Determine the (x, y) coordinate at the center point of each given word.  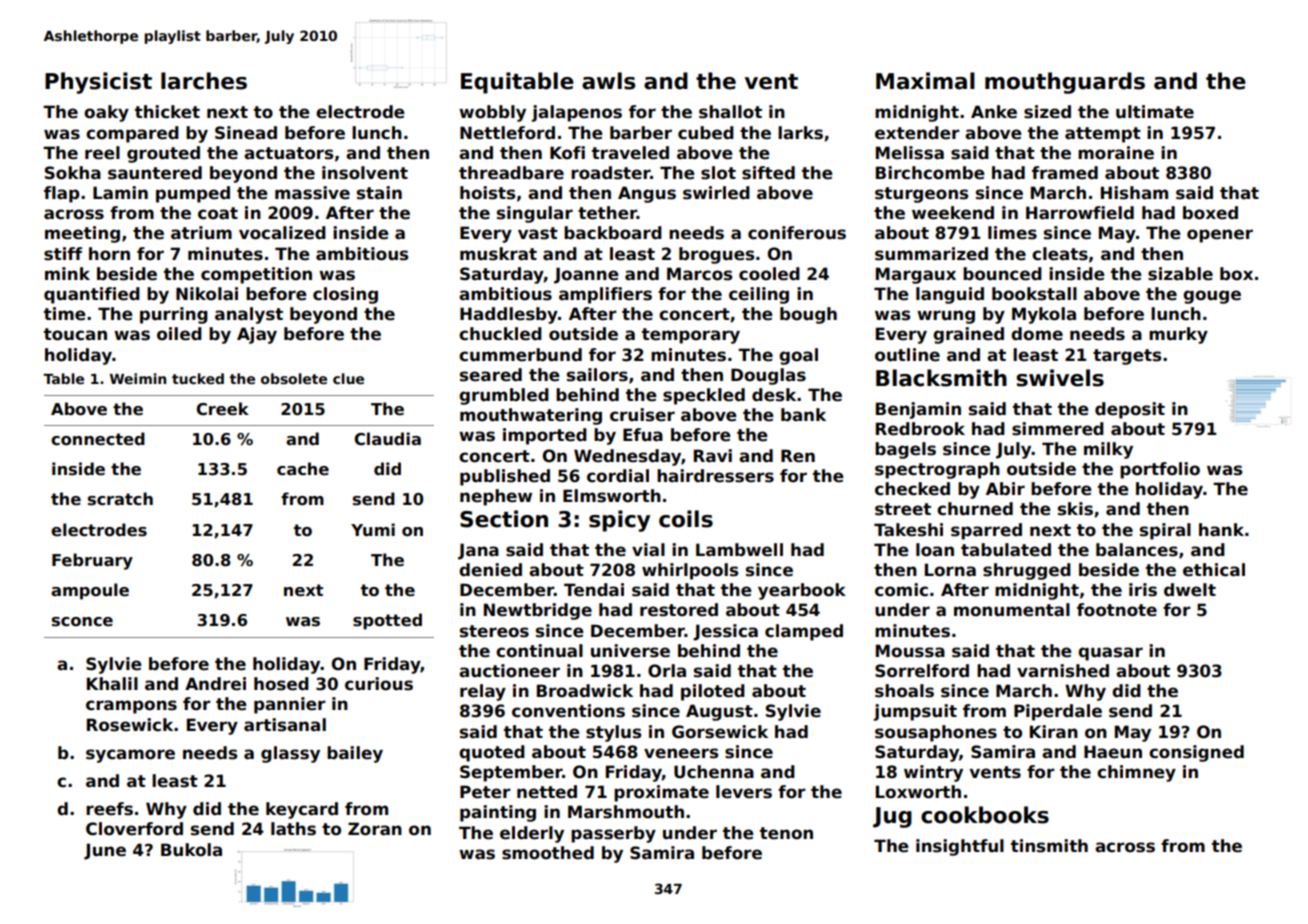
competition (256, 275)
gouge (1212, 297)
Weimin (138, 378)
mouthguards (1065, 83)
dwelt (1190, 590)
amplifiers (605, 295)
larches (204, 81)
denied (490, 570)
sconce (82, 622)
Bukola (191, 850)
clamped (804, 632)
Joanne (586, 275)
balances (1137, 550)
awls (608, 81)
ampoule (90, 591)
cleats (1060, 254)
